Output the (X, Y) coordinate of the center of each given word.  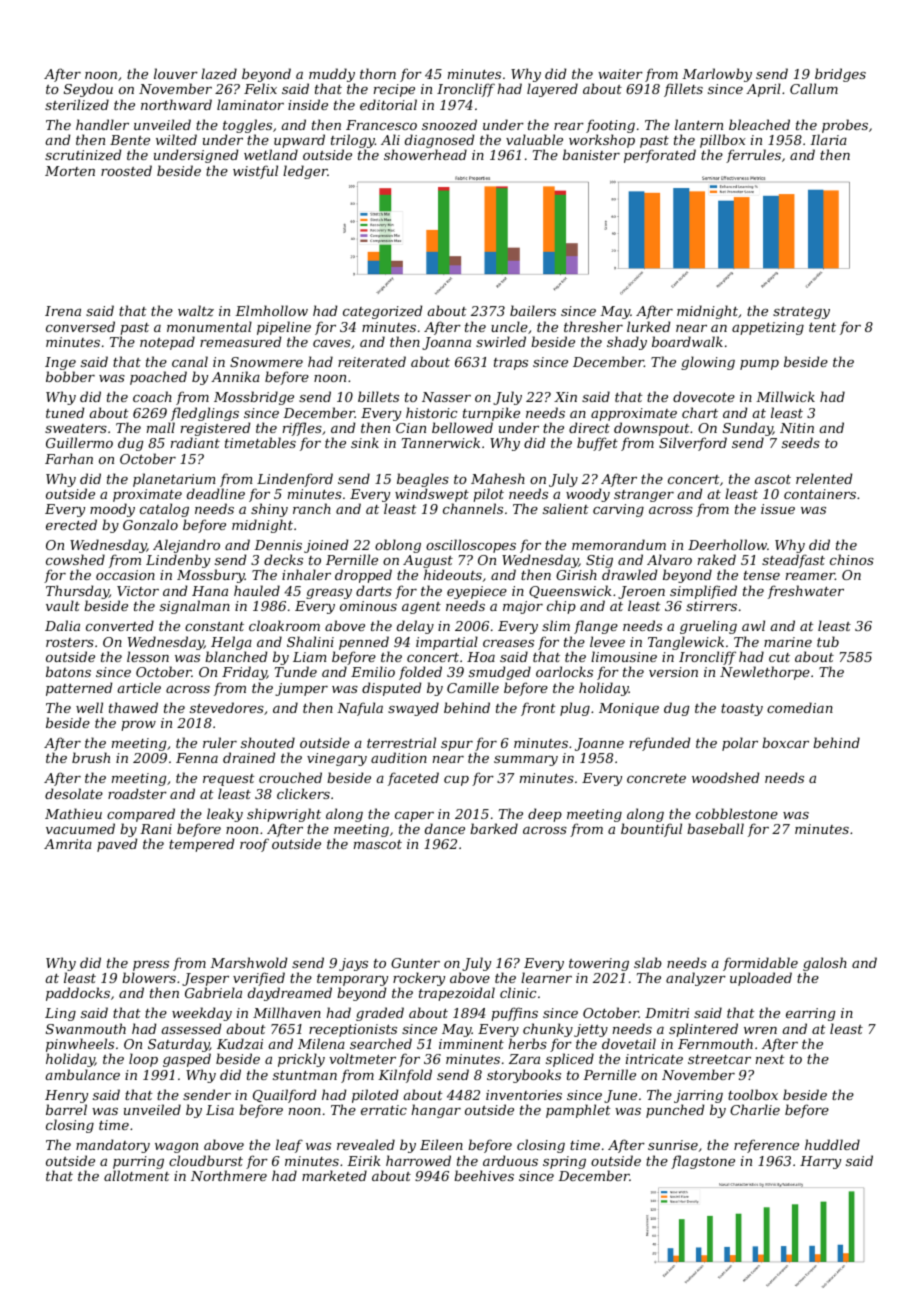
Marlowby (717, 75)
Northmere (229, 1175)
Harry (820, 1162)
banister (591, 154)
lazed (219, 74)
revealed (366, 1144)
